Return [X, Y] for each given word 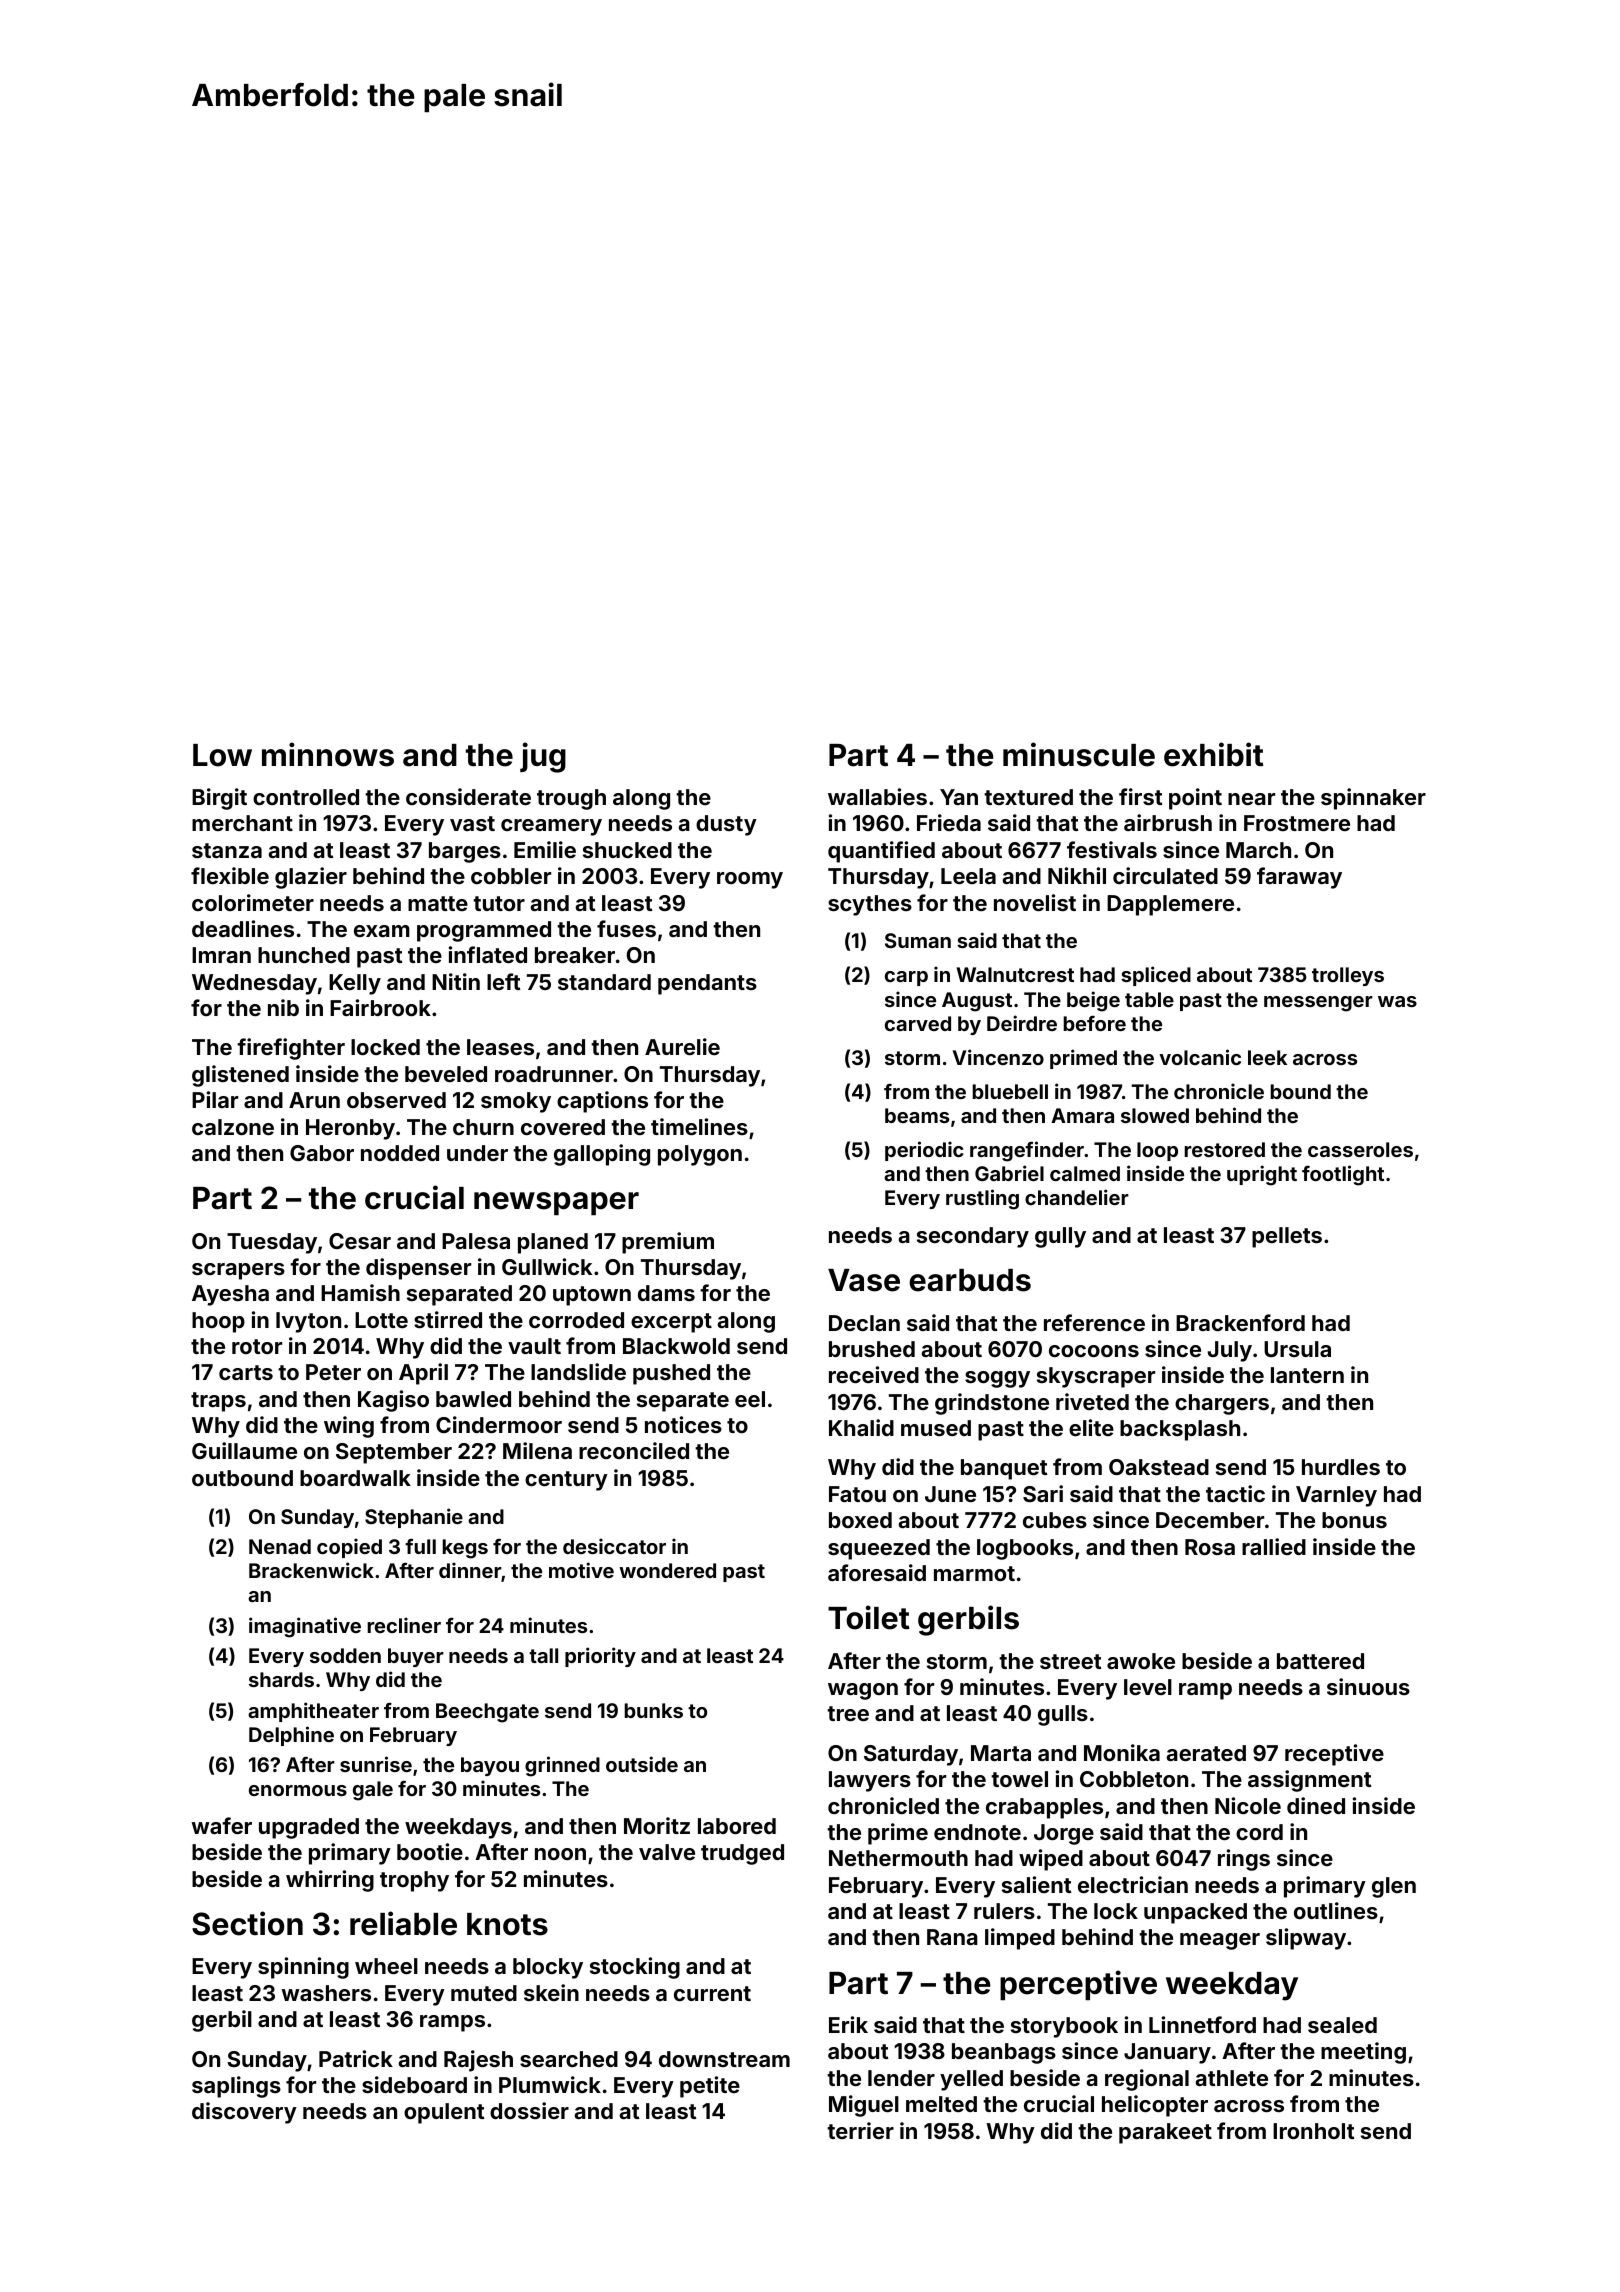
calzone [233, 1127]
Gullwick [547, 1266]
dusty [726, 825]
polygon [700, 1155]
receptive [1334, 1755]
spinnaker [1373, 799]
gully [1060, 1237]
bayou [490, 1766]
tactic [1235, 1493]
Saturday [911, 1755]
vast [472, 823]
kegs [465, 1549]
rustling [982, 1199]
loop [1157, 1151]
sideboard [414, 2084]
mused [936, 1428]
